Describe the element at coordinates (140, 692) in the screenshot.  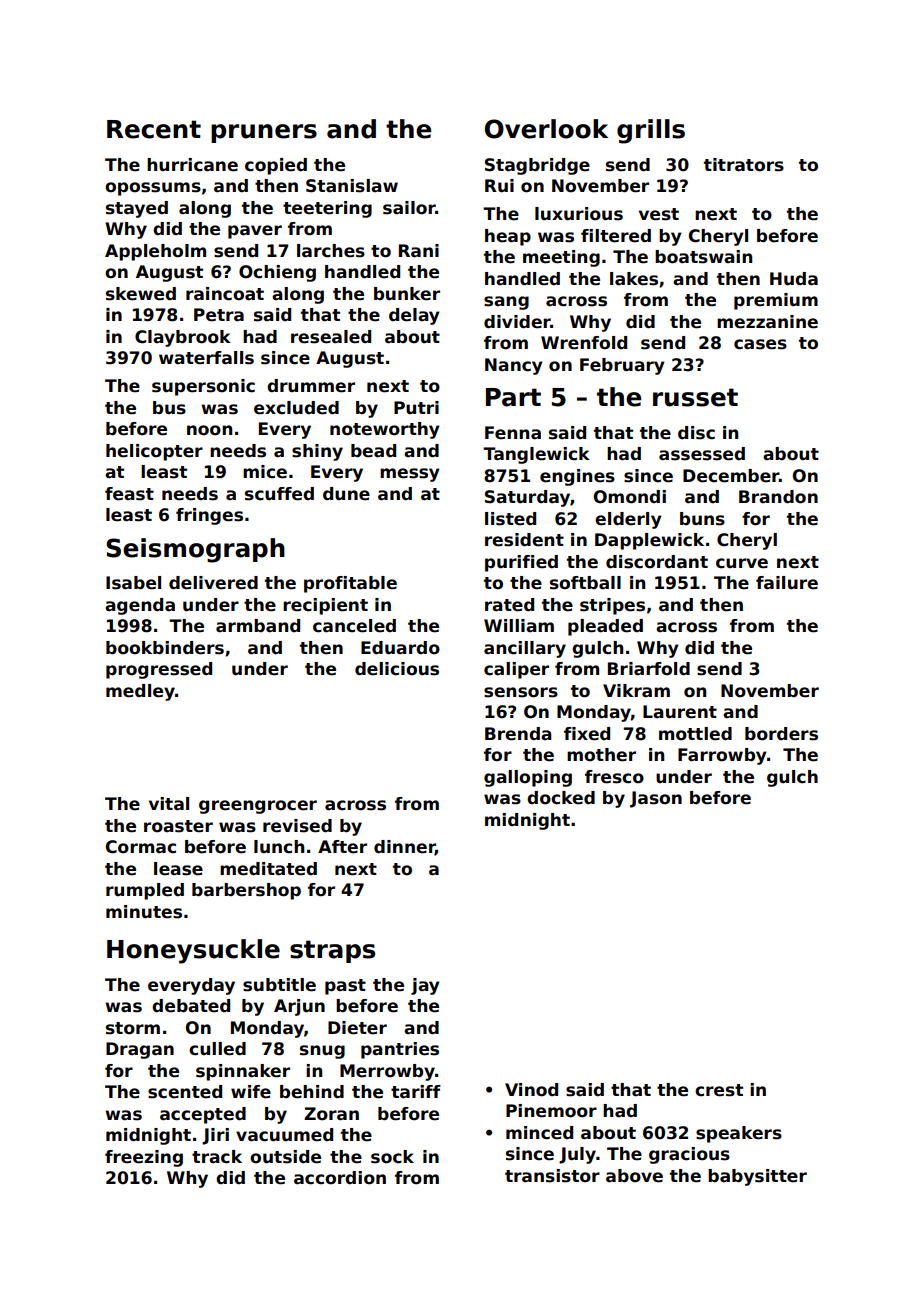
I see `medley` at that location.
